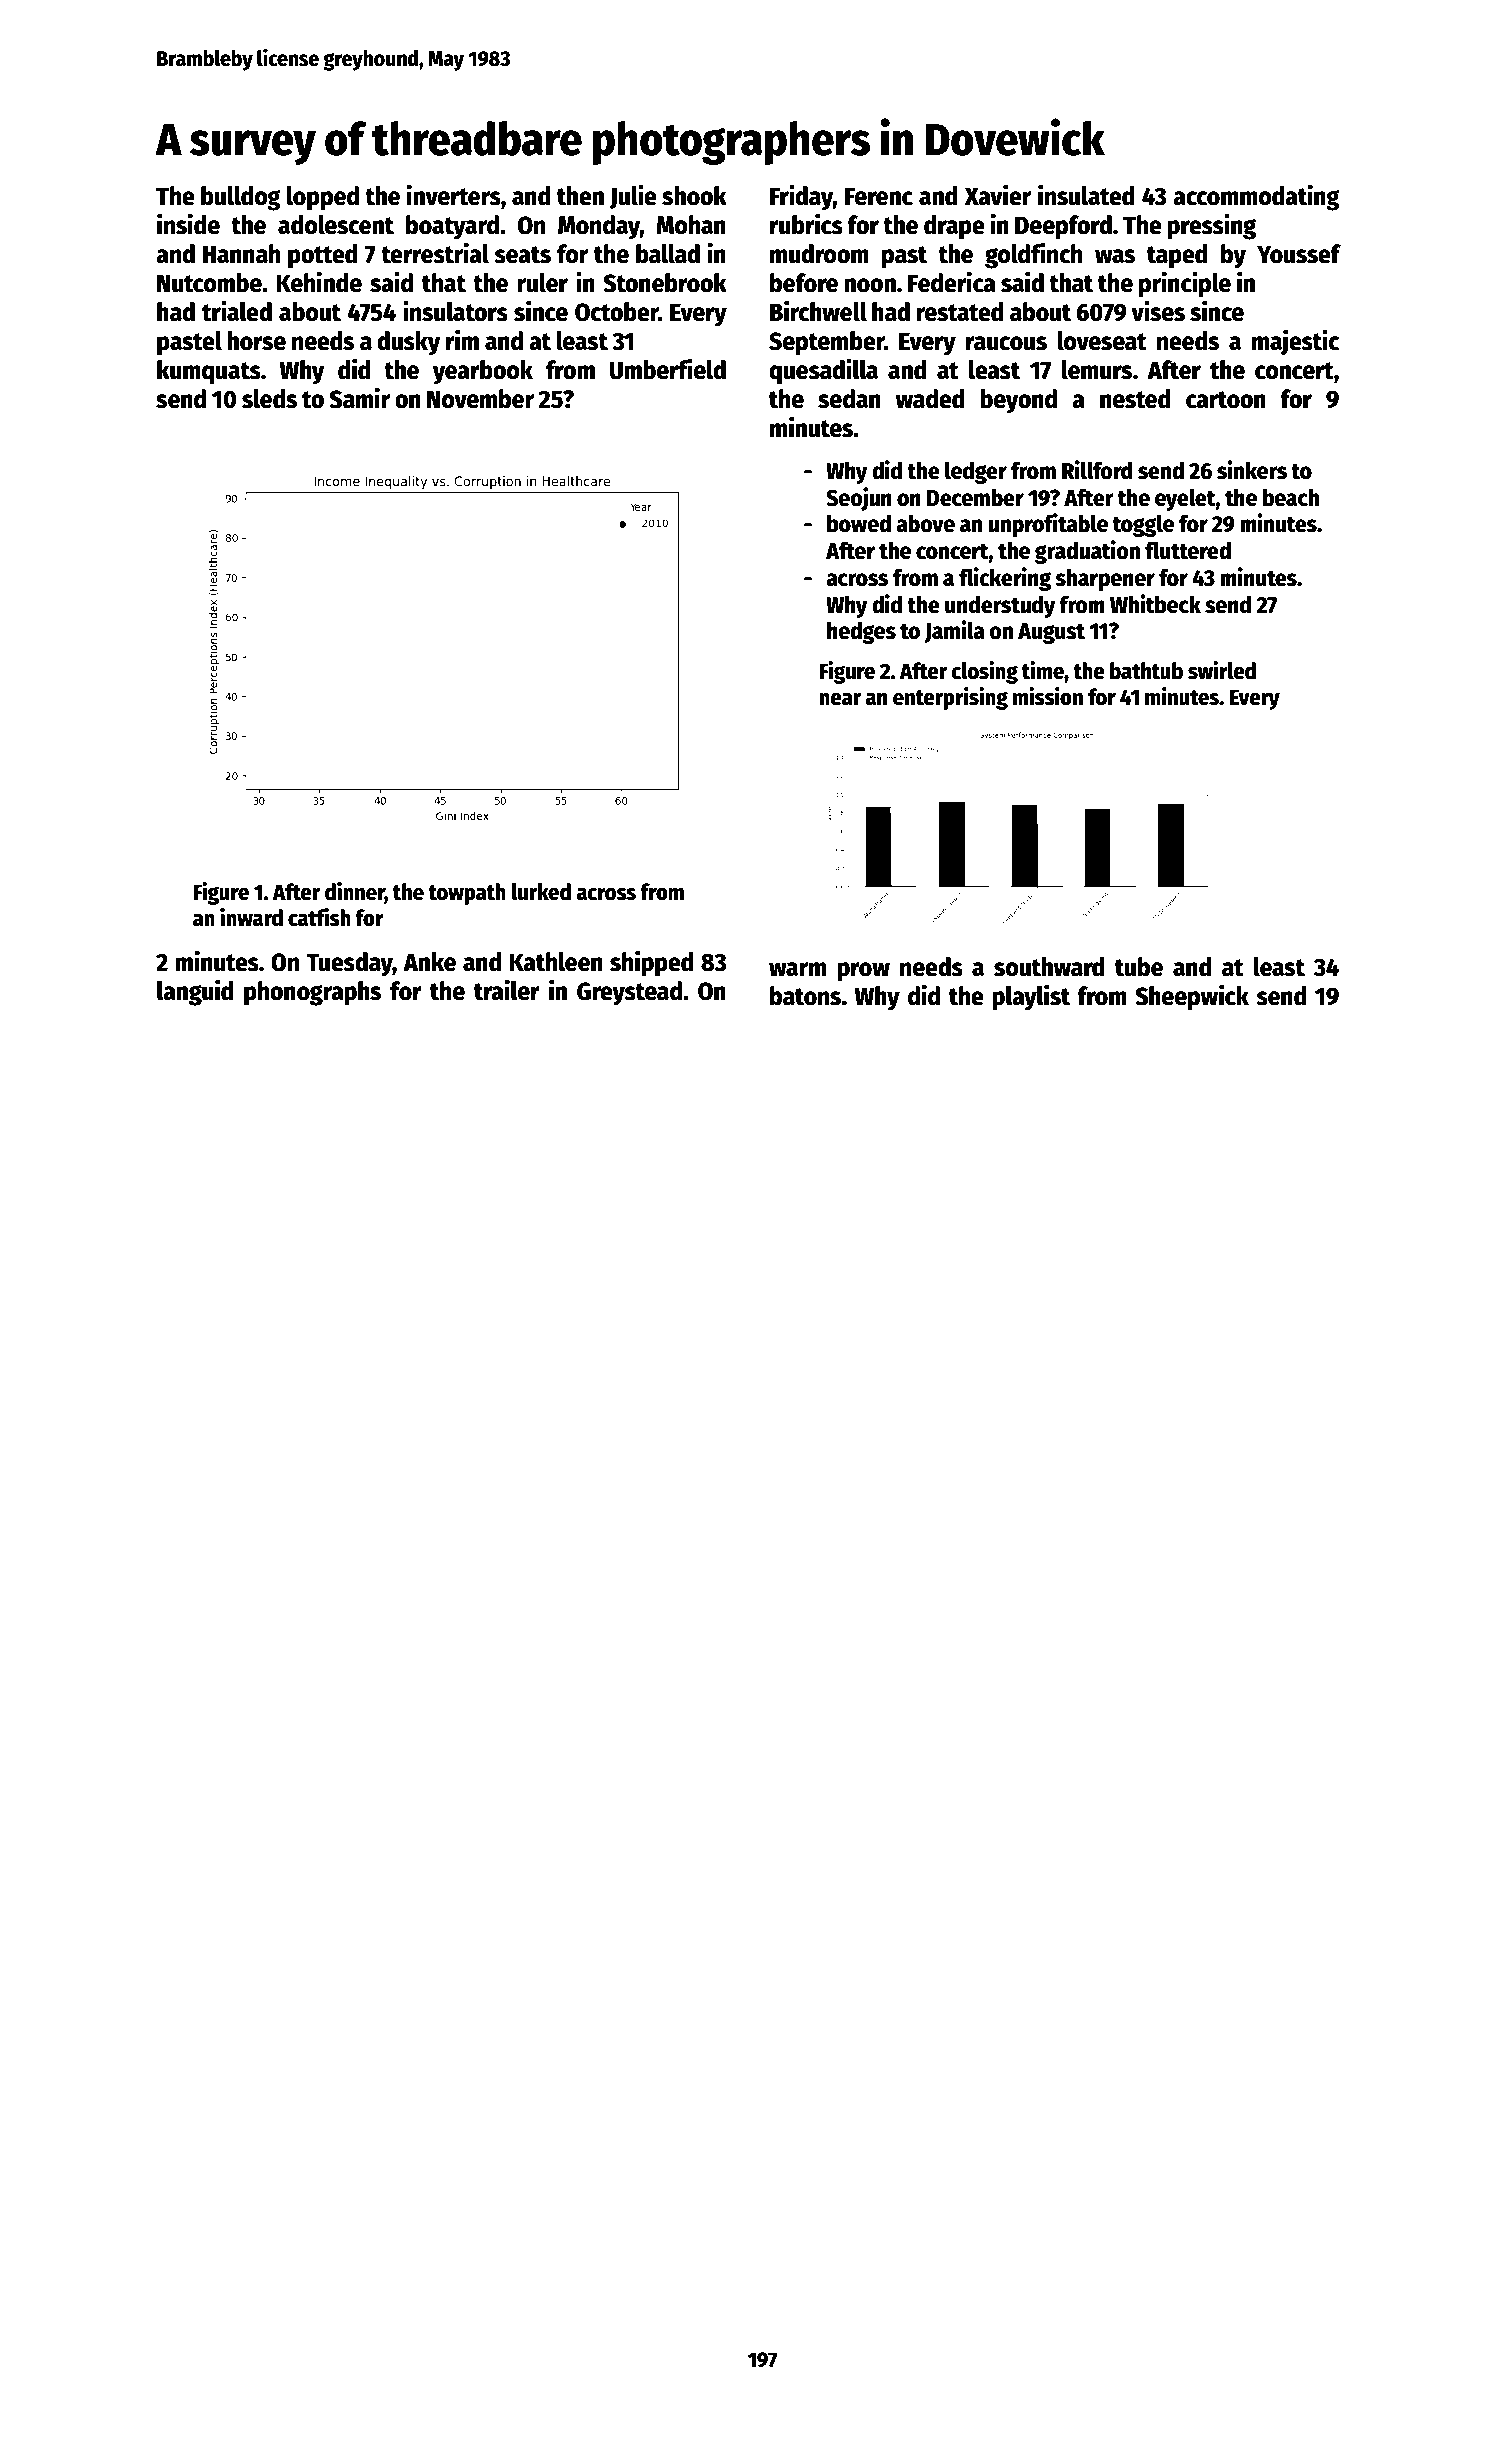 The height and width of the document is (2464, 1496). I want to click on Nutcombe, so click(209, 283).
